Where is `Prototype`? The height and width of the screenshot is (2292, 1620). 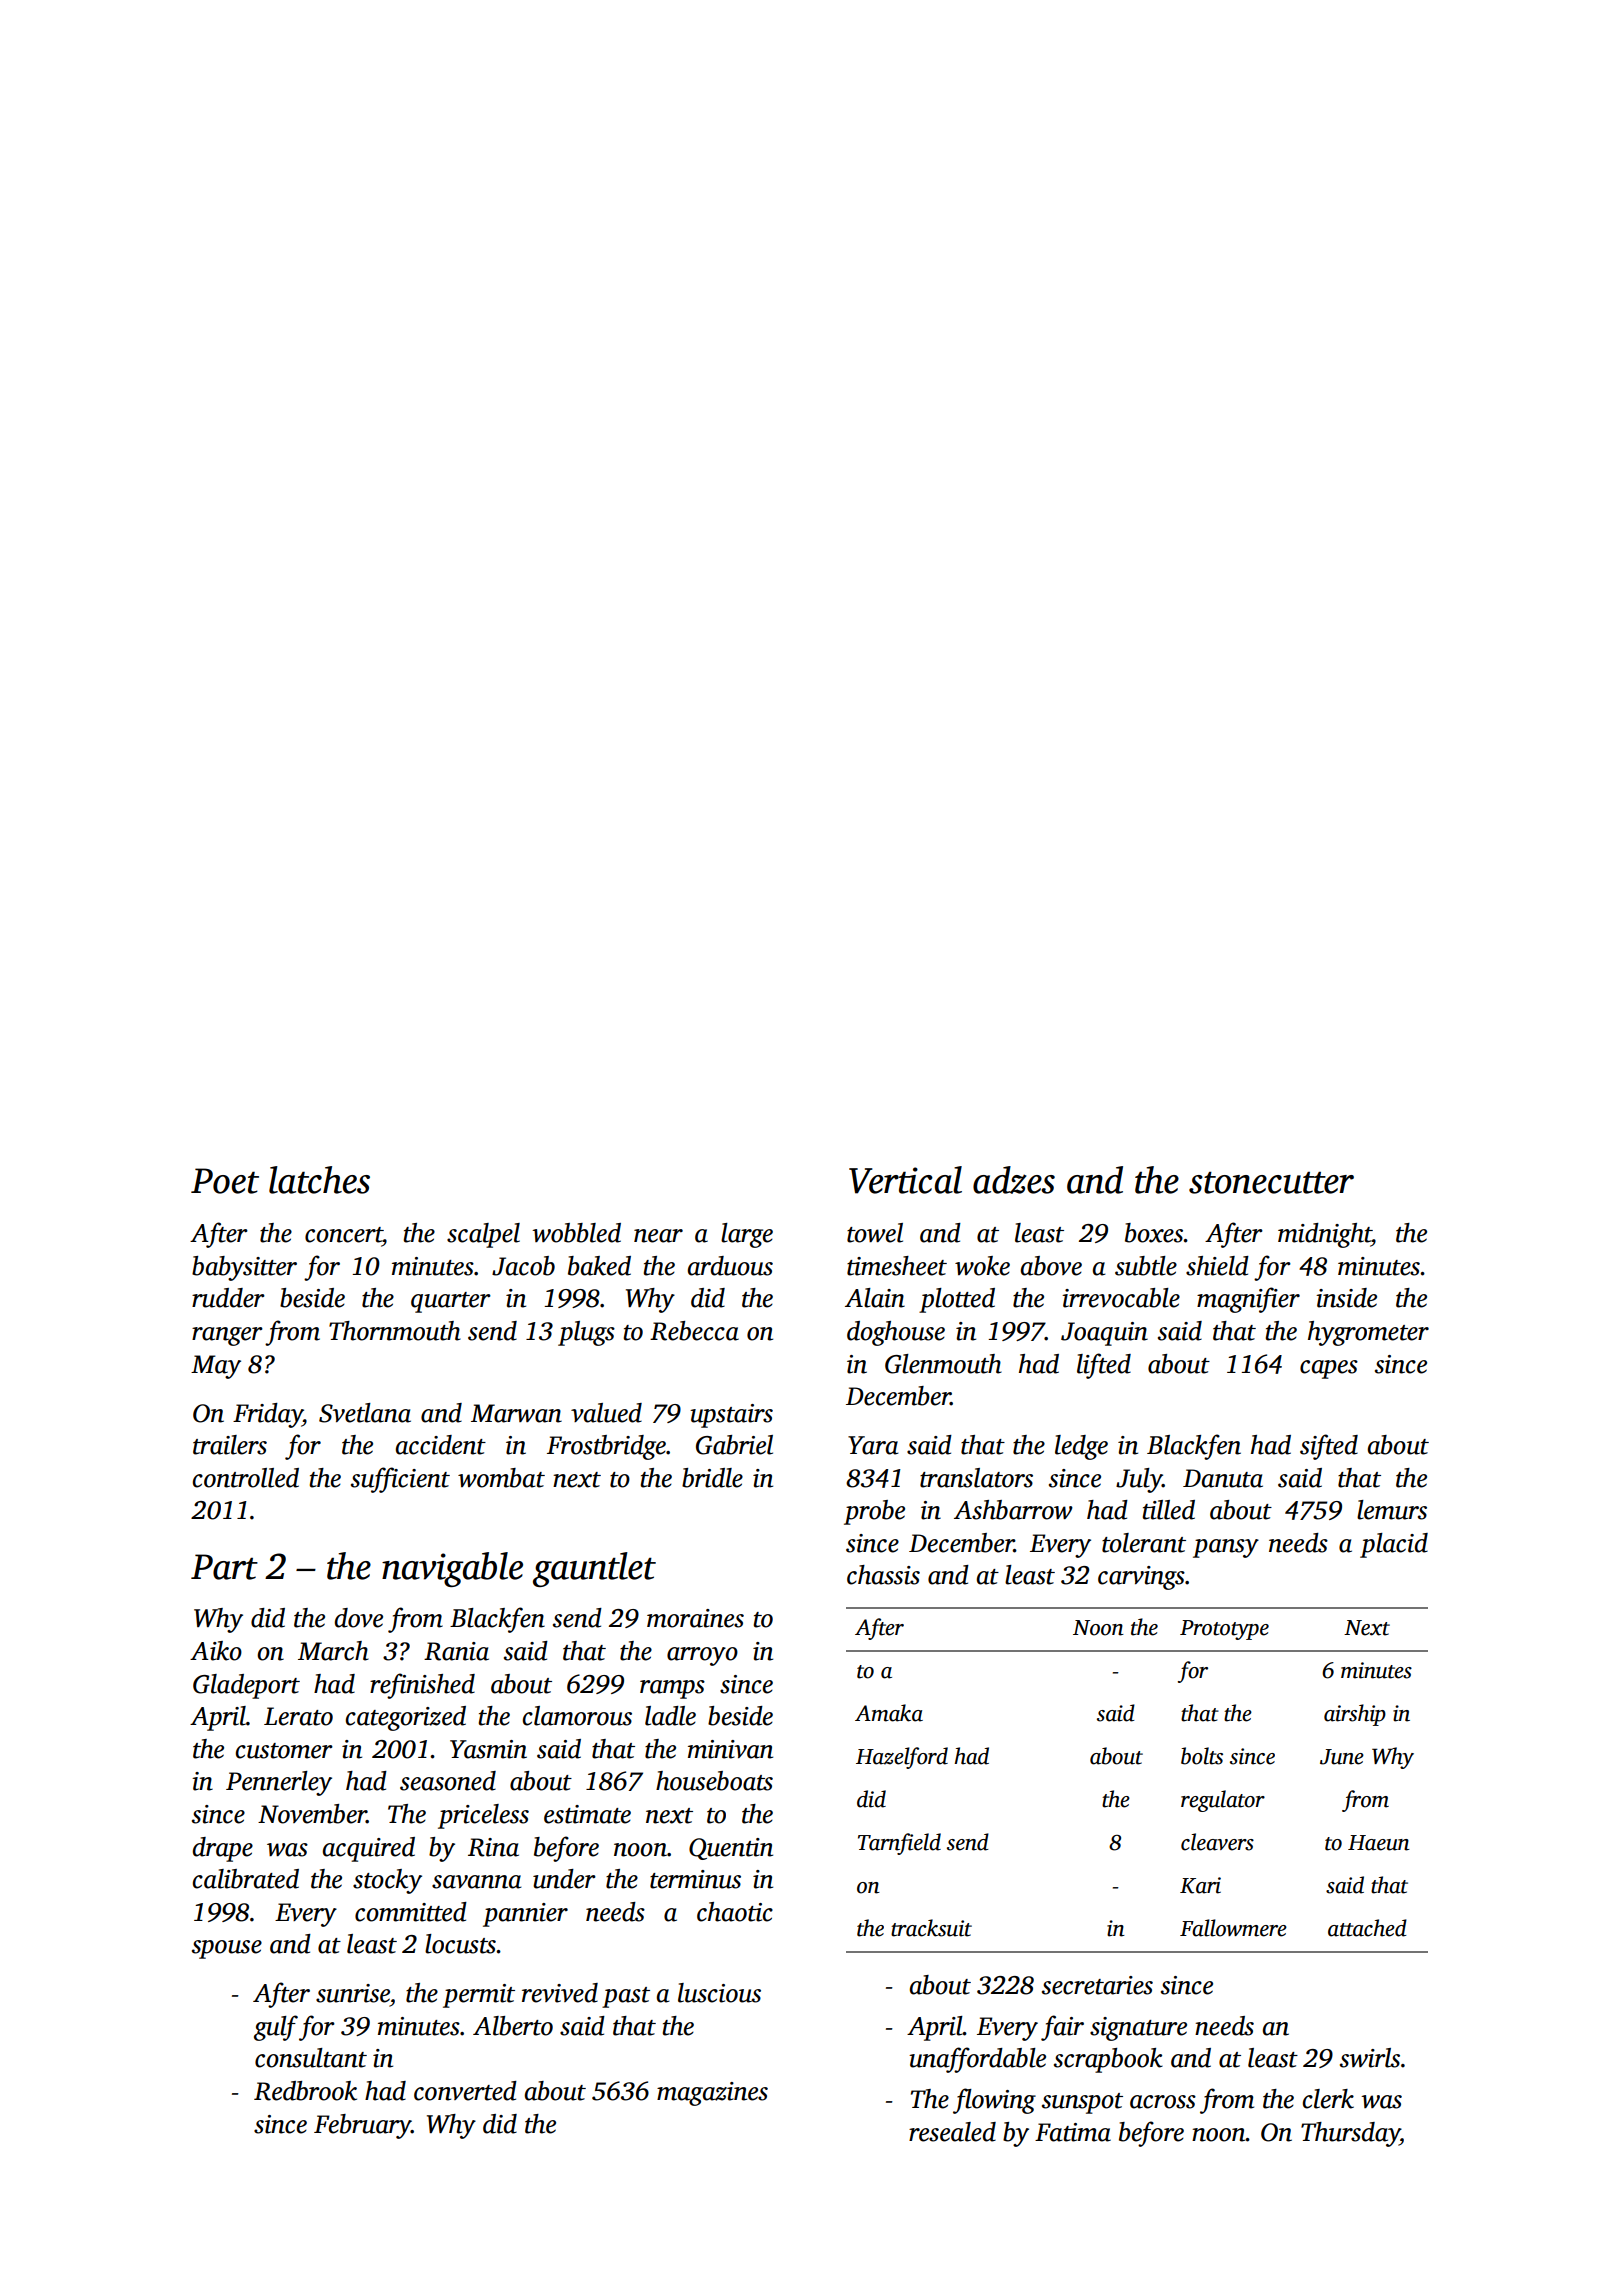
Prototype is located at coordinates (1224, 1630).
